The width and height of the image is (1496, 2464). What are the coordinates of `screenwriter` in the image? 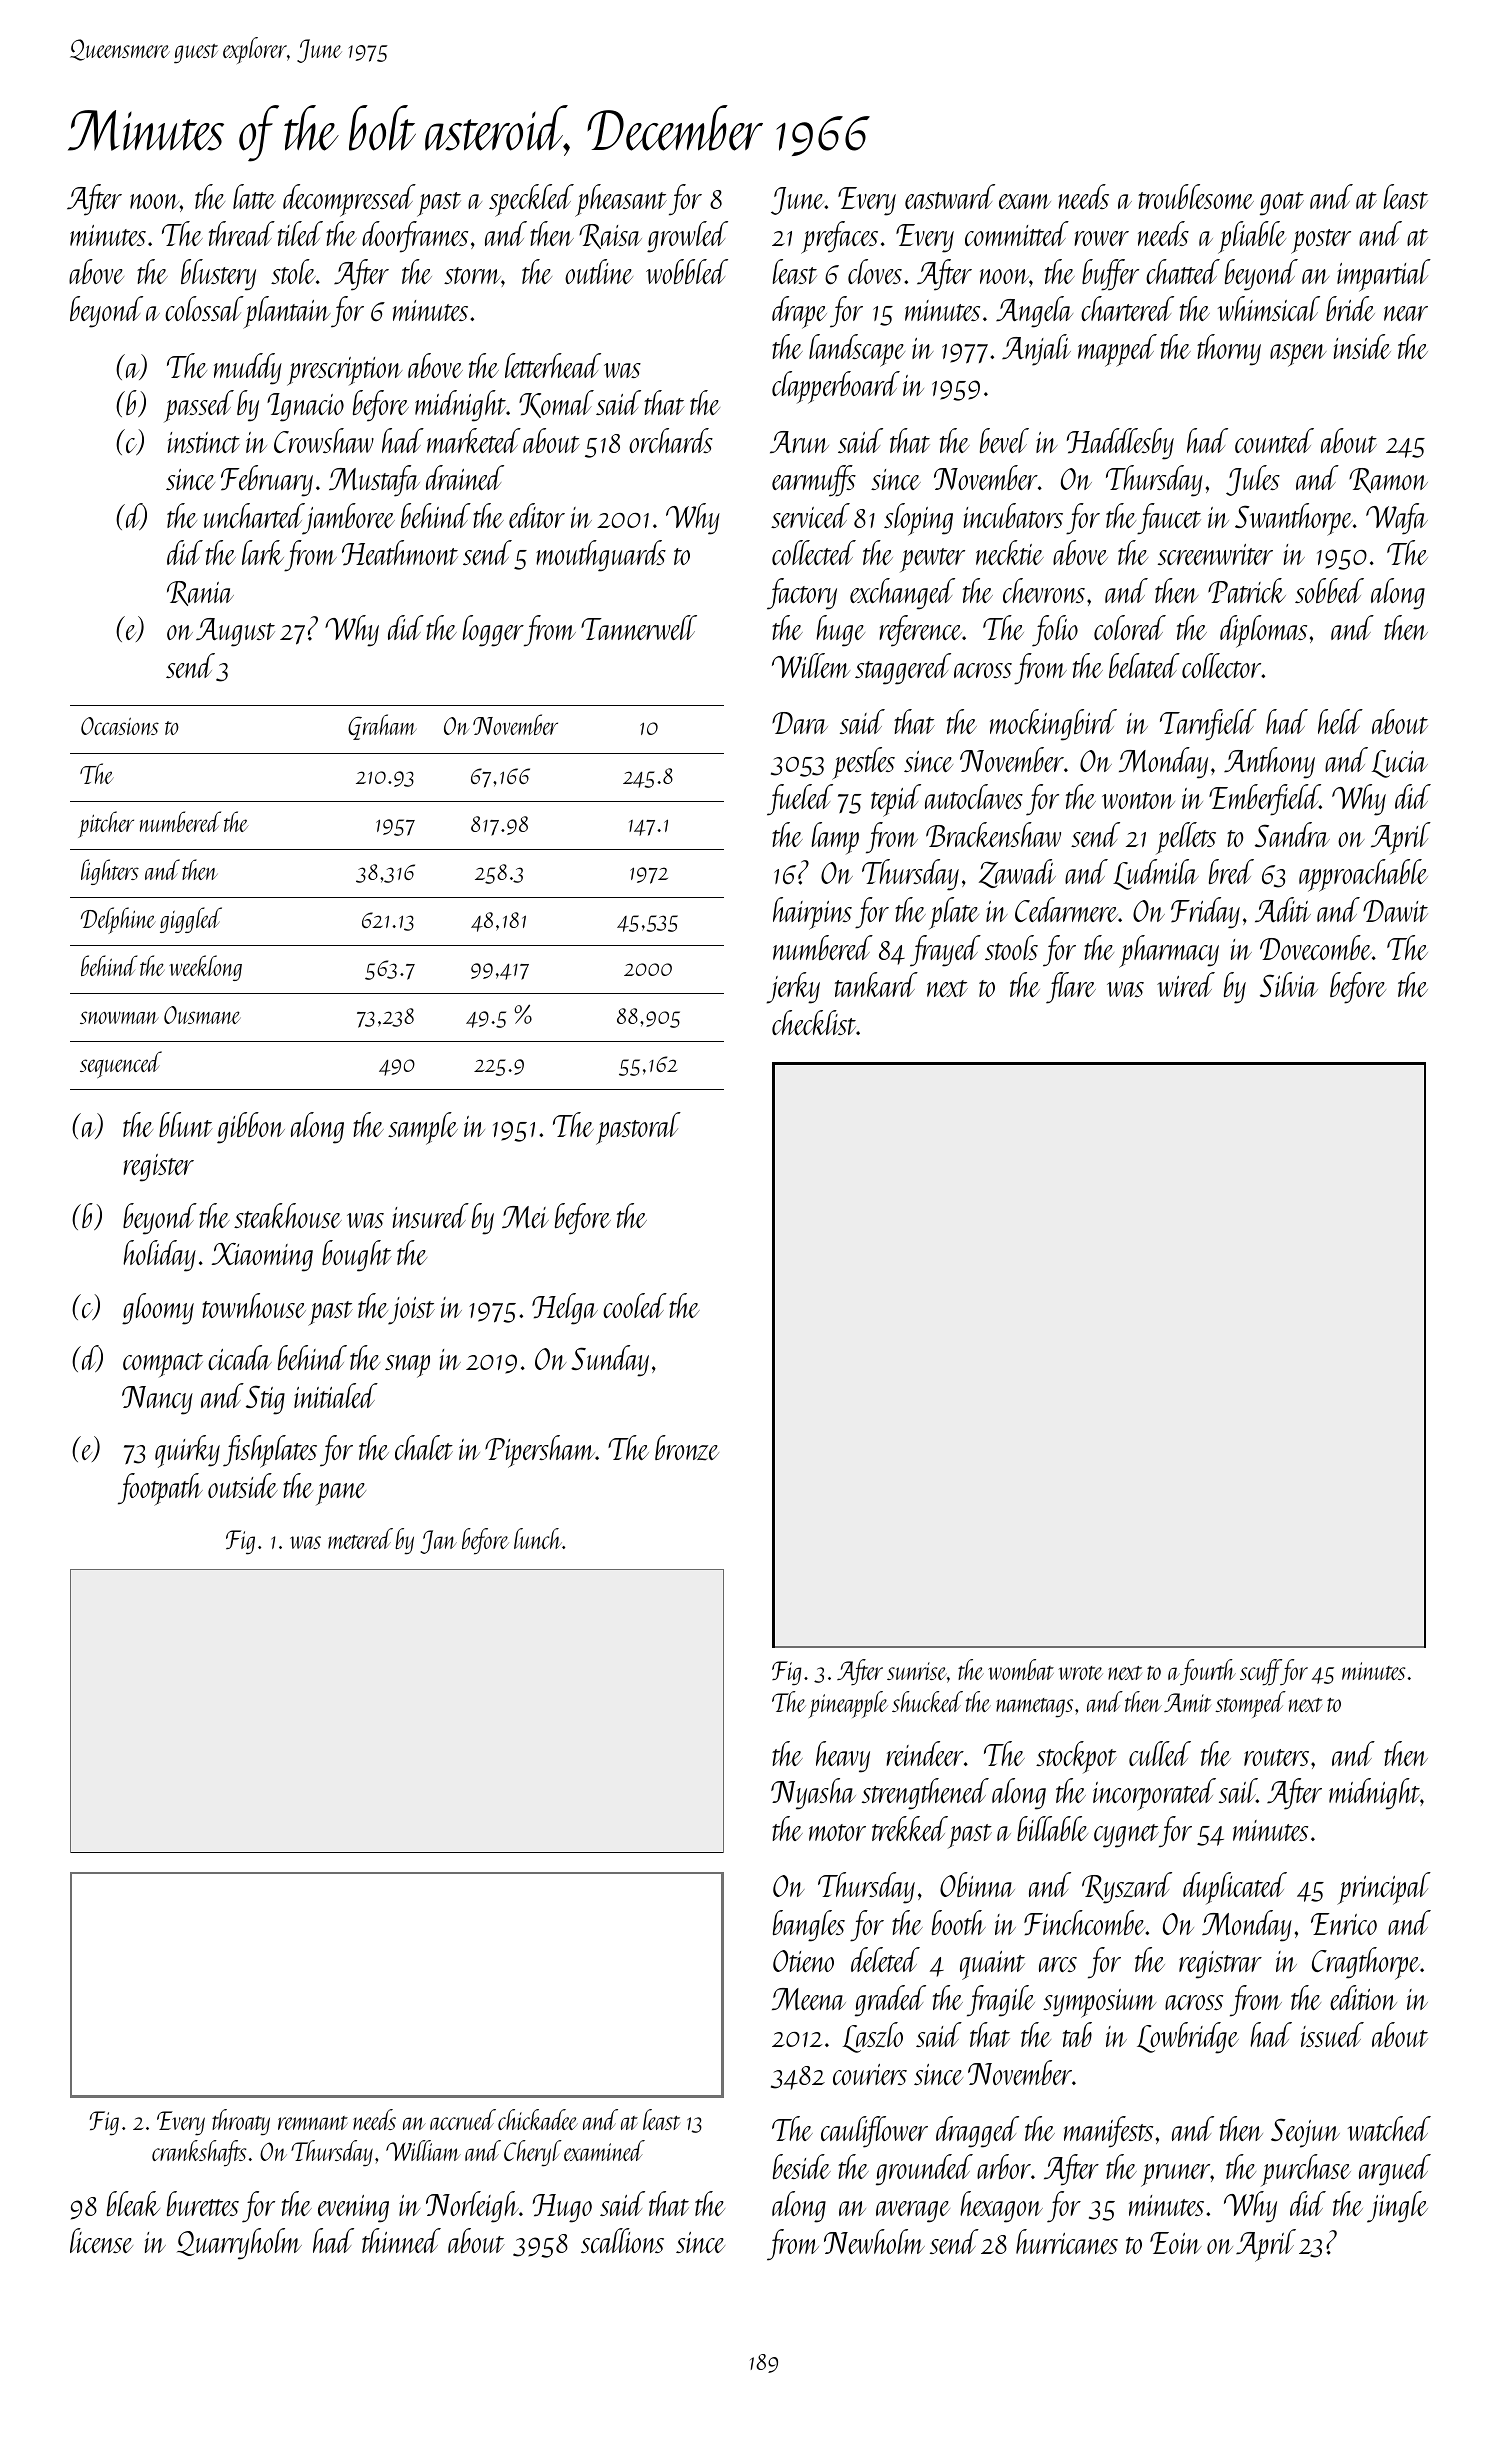 It's located at (1215, 554).
